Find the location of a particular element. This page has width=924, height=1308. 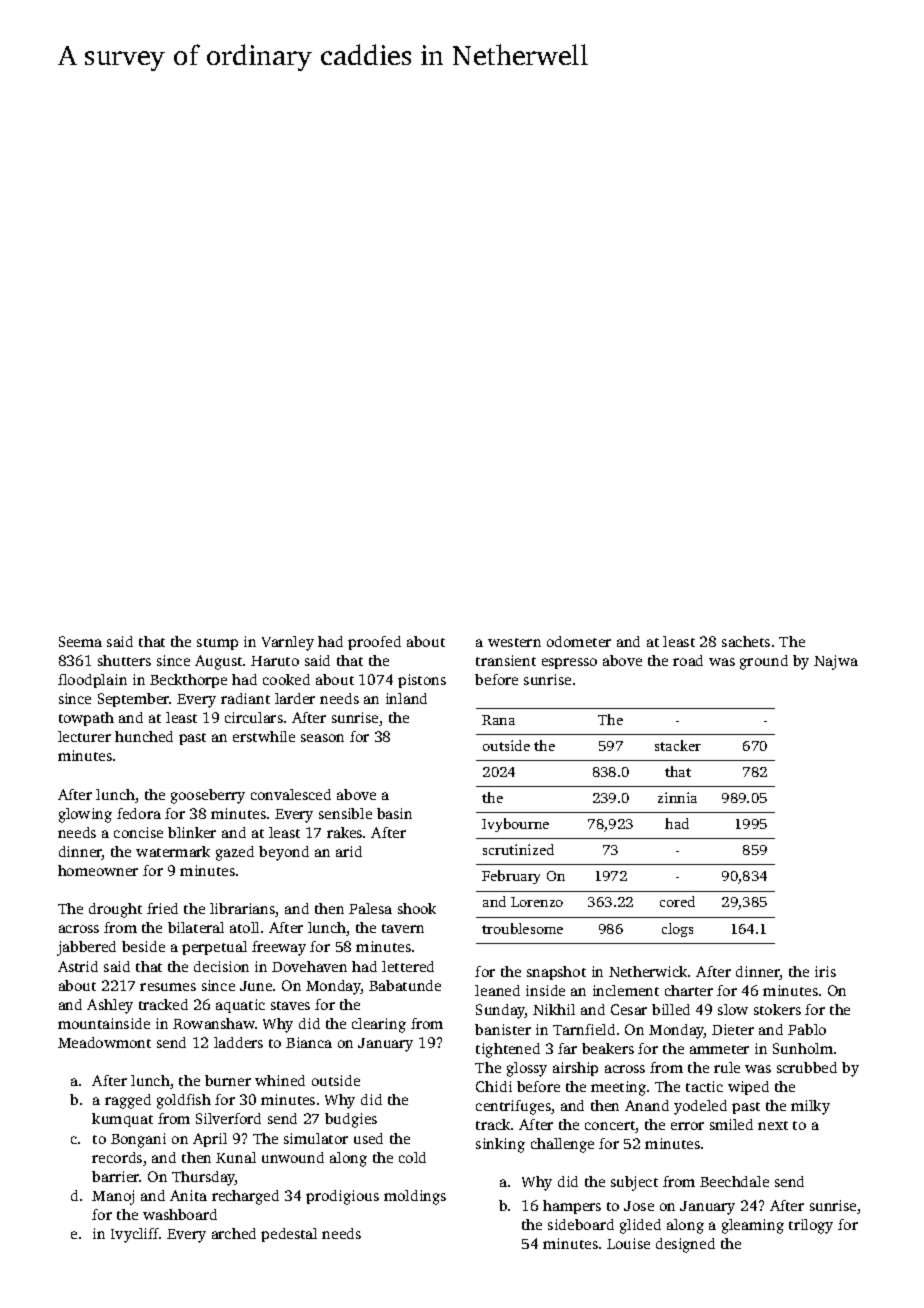

Seema is located at coordinates (80, 641).
